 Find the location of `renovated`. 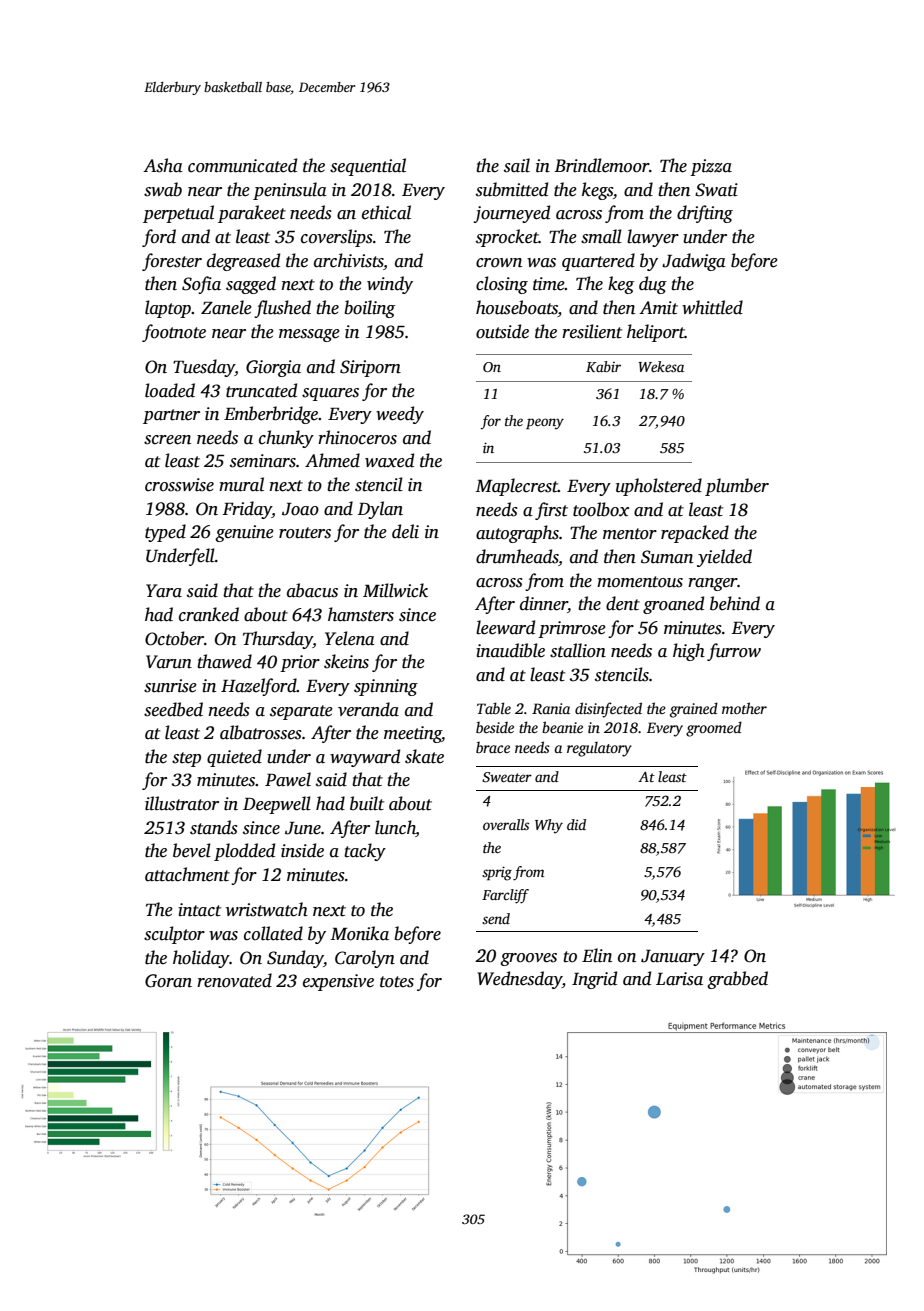

renovated is located at coordinates (234, 980).
